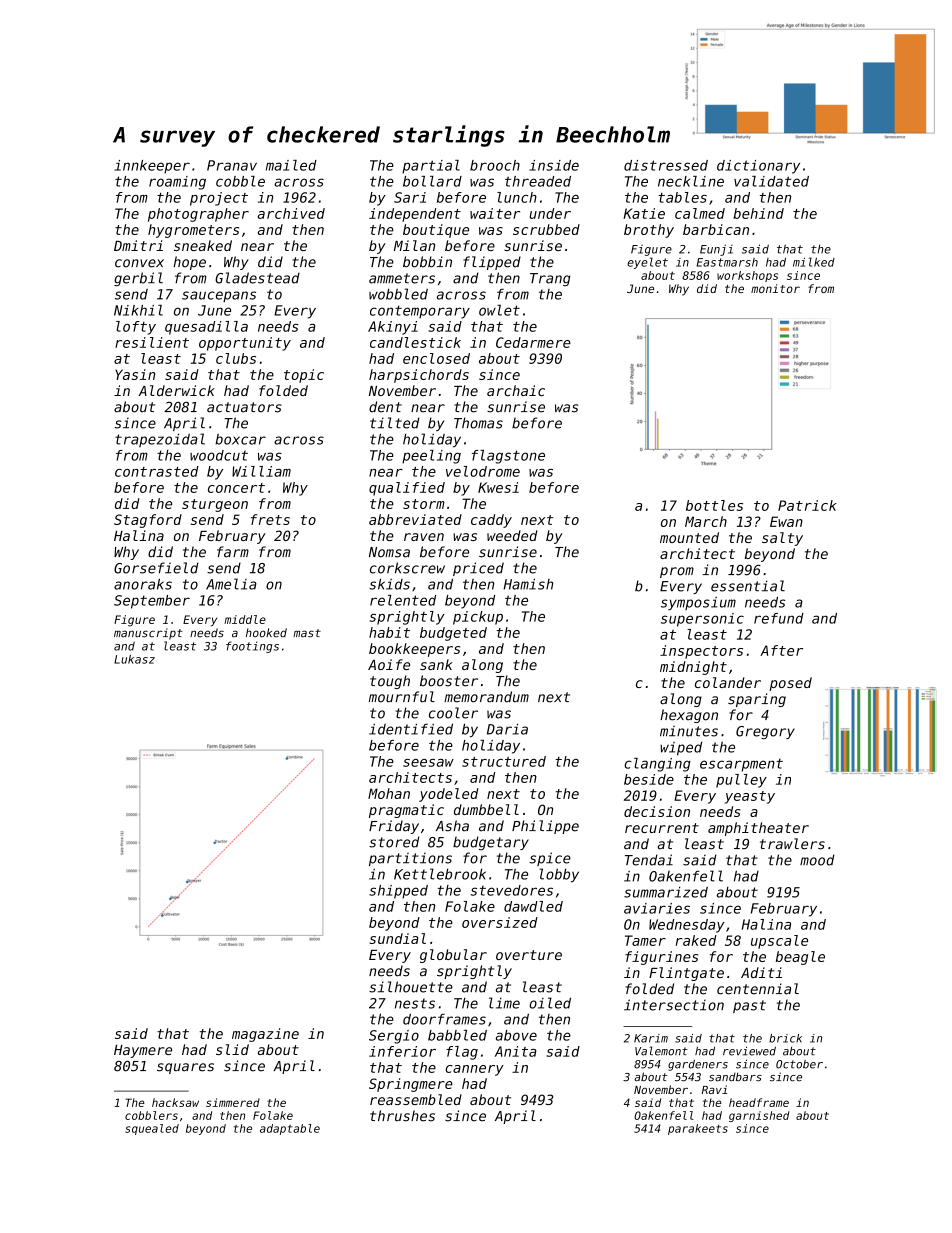 This image has width=952, height=1233. I want to click on tilted, so click(395, 423).
